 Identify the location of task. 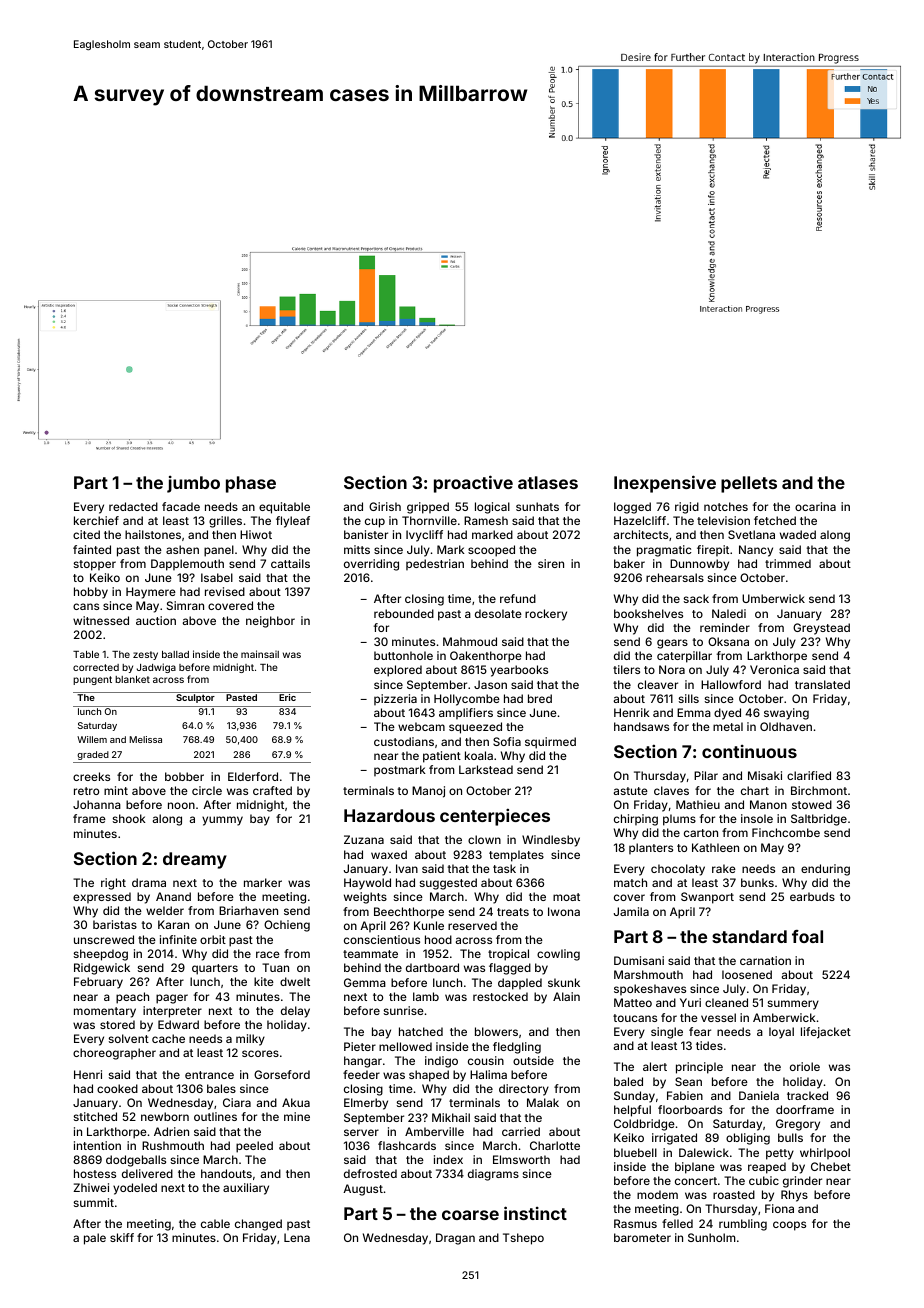
(504, 868).
